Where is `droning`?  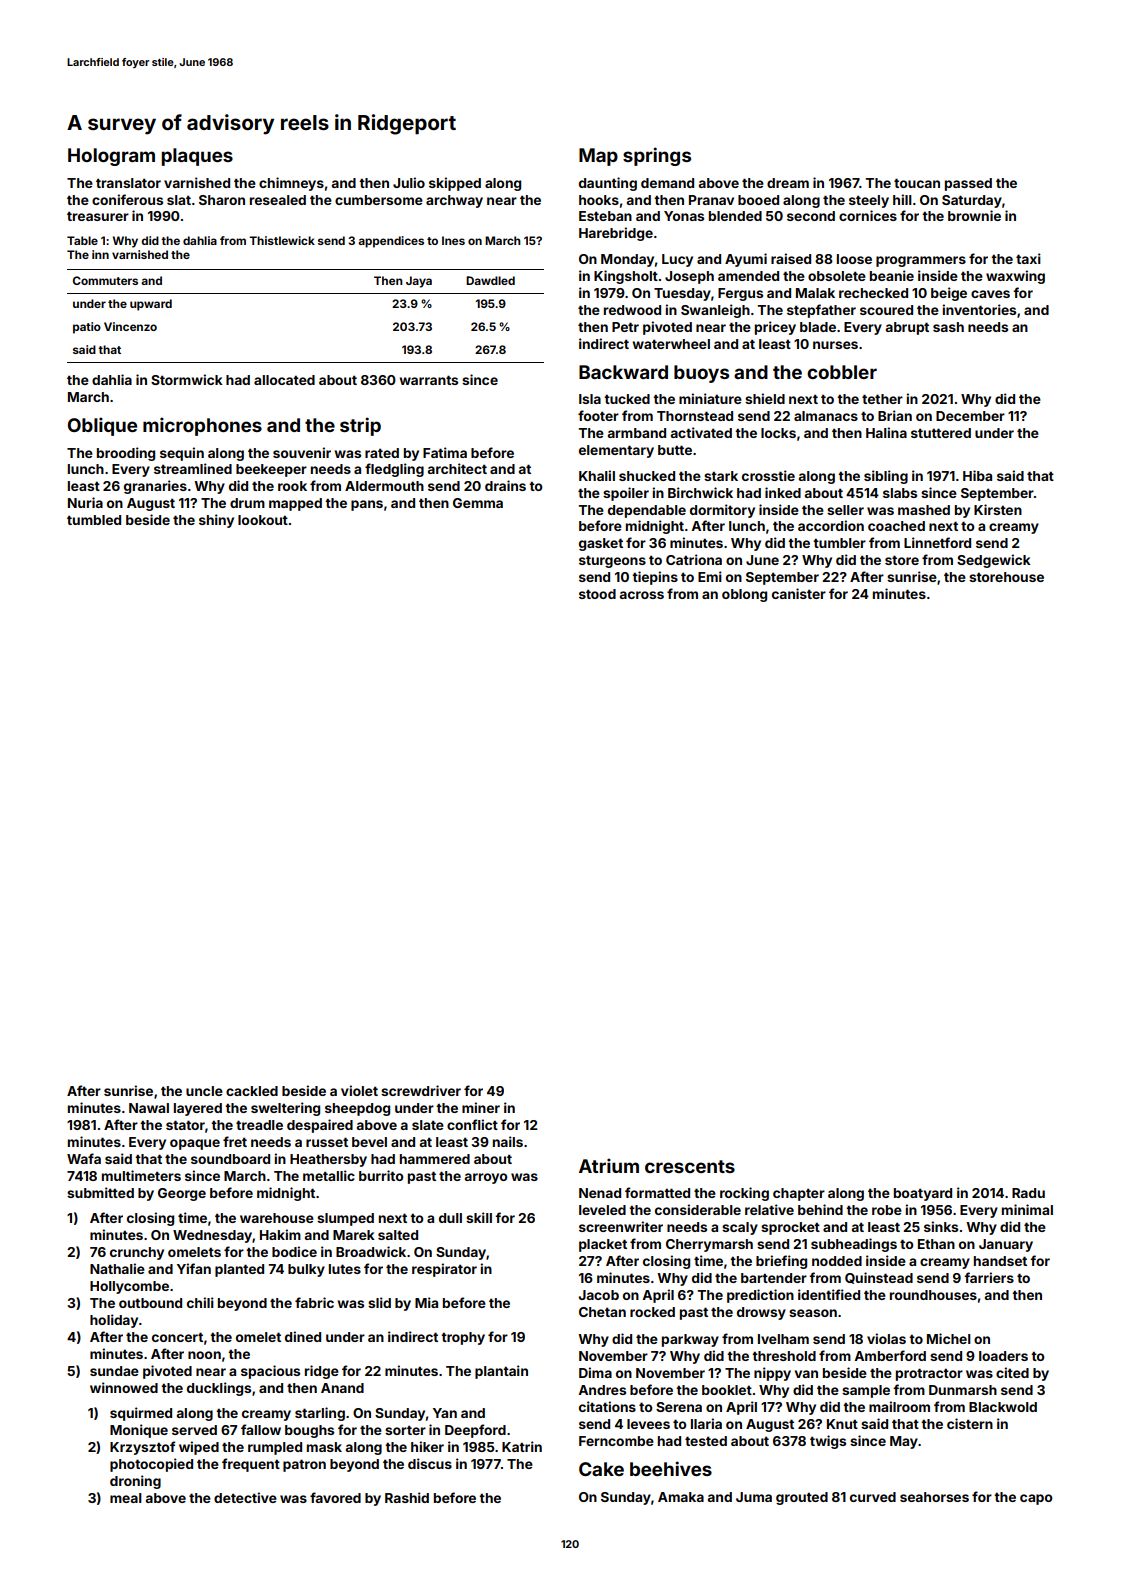
droning is located at coordinates (135, 1482).
